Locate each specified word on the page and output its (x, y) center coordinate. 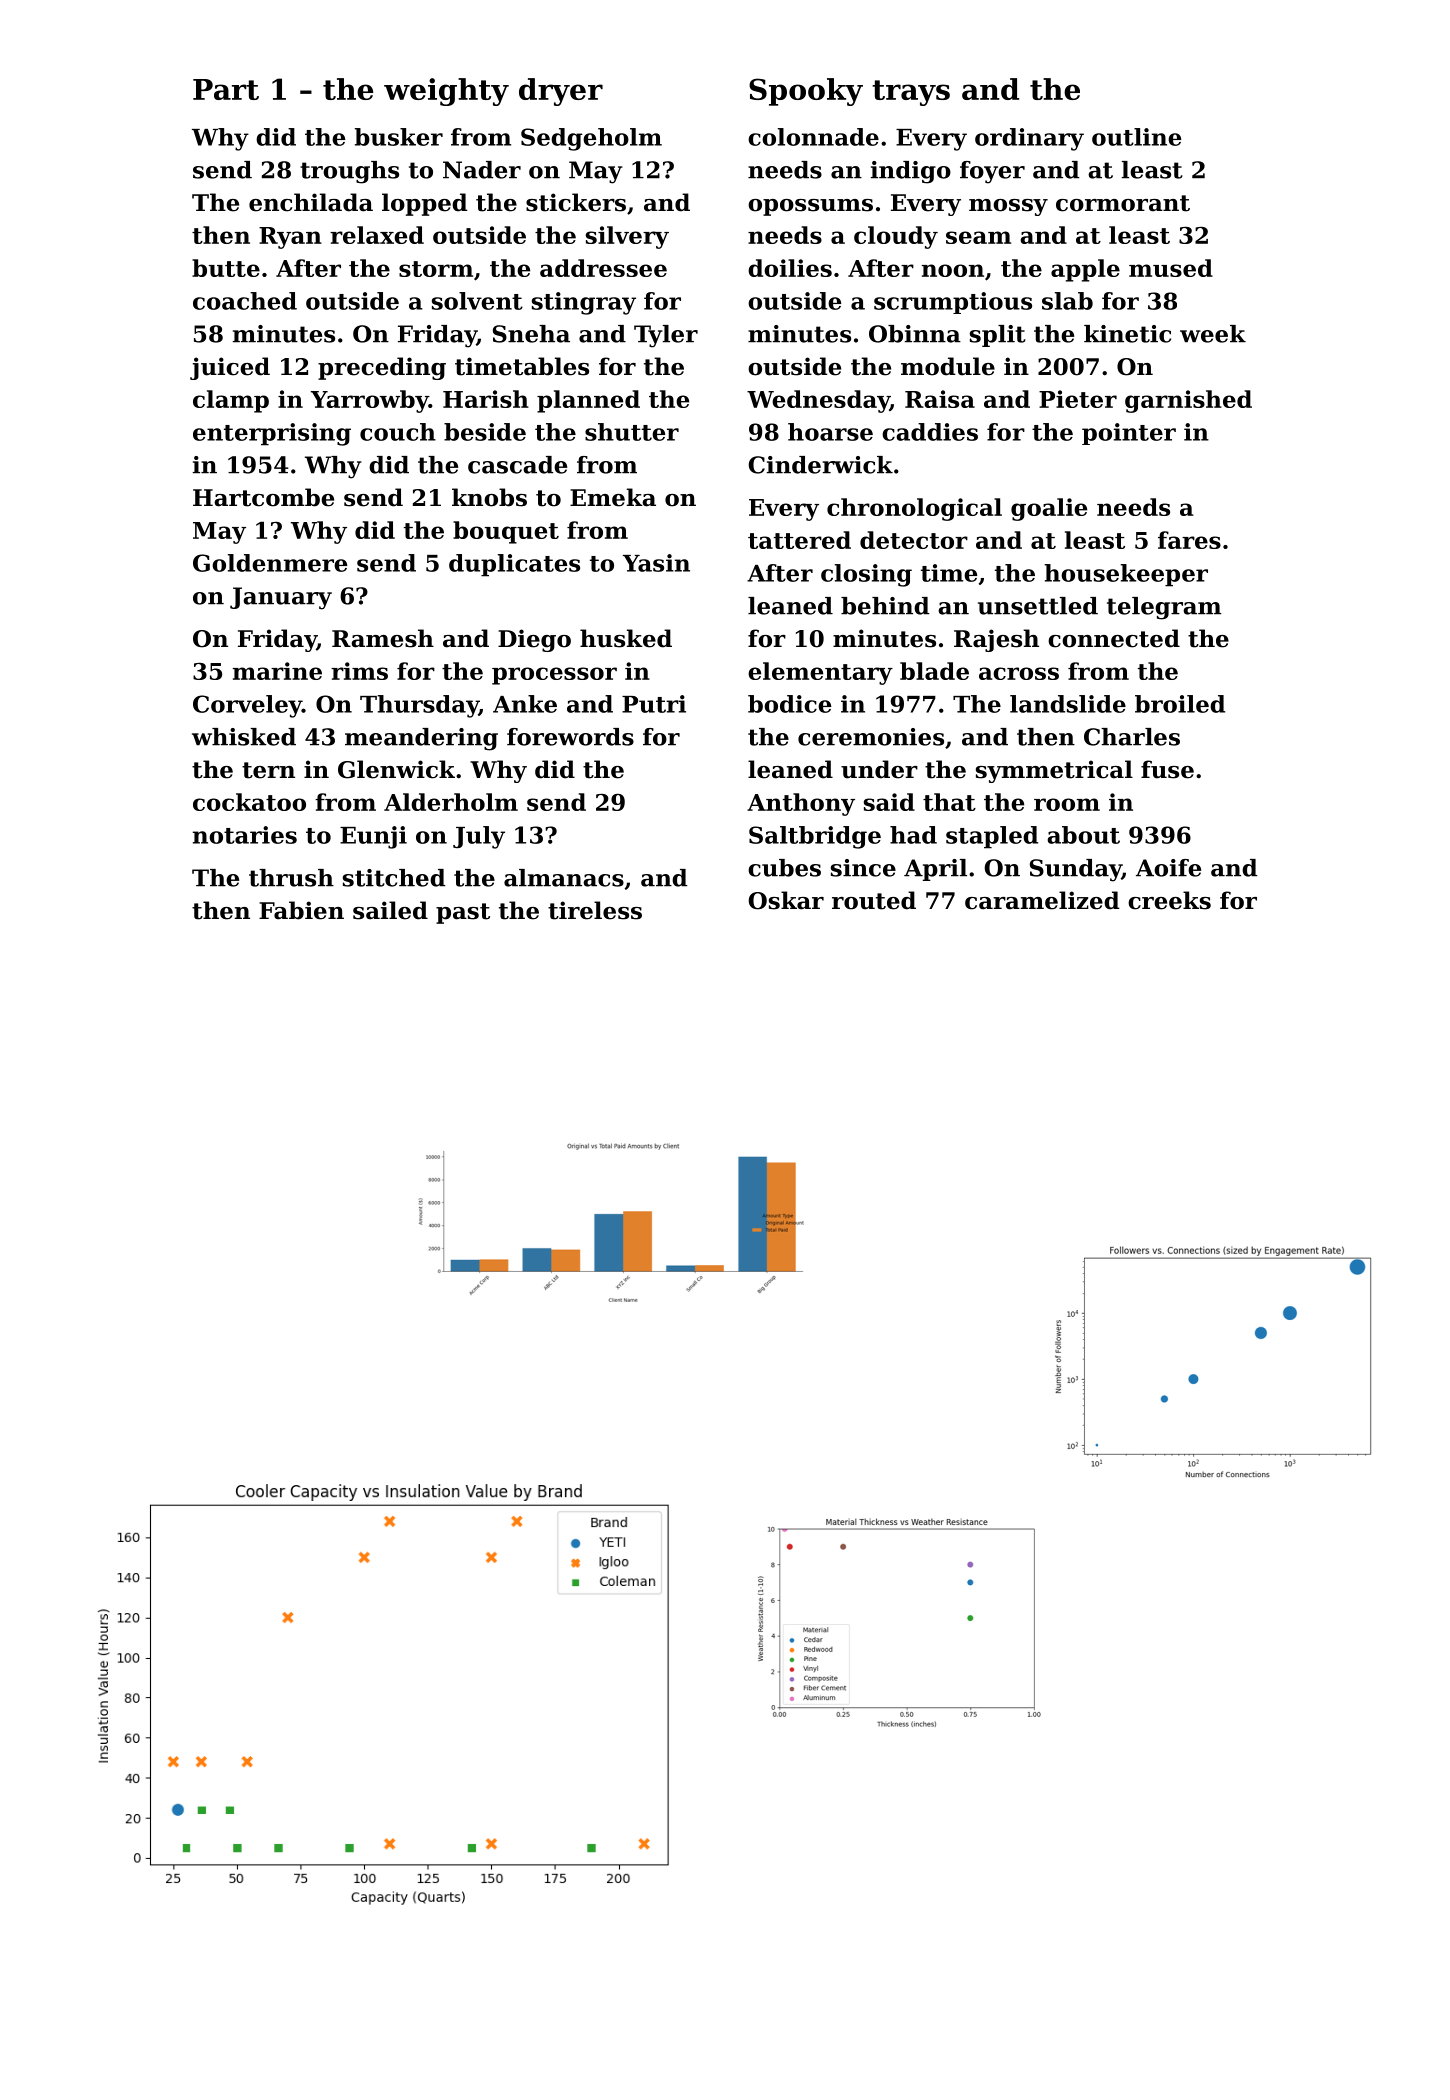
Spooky (806, 92)
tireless (595, 910)
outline (1136, 137)
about (1083, 835)
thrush (291, 878)
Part (226, 89)
